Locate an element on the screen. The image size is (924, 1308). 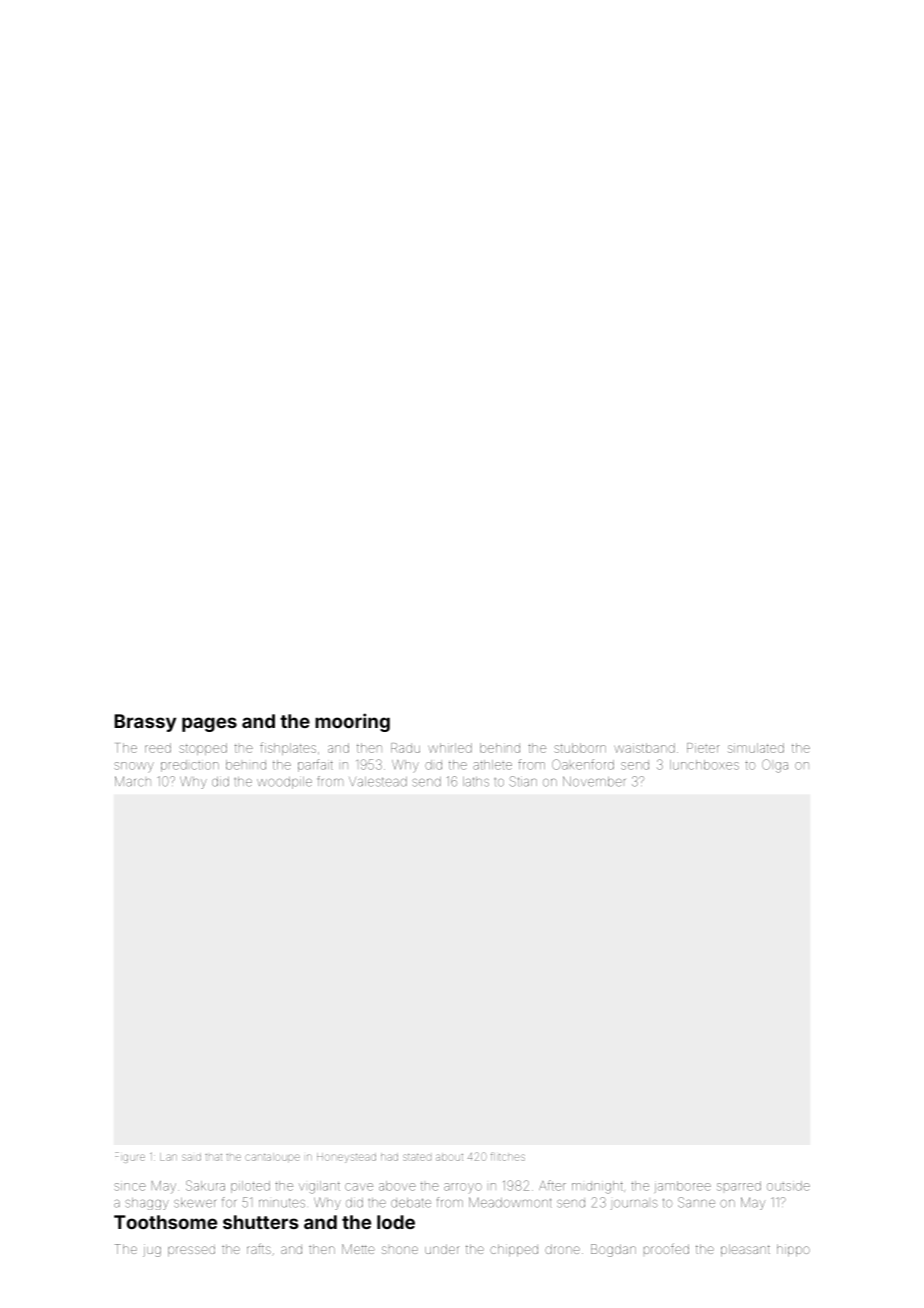
pages is located at coordinates (209, 724).
